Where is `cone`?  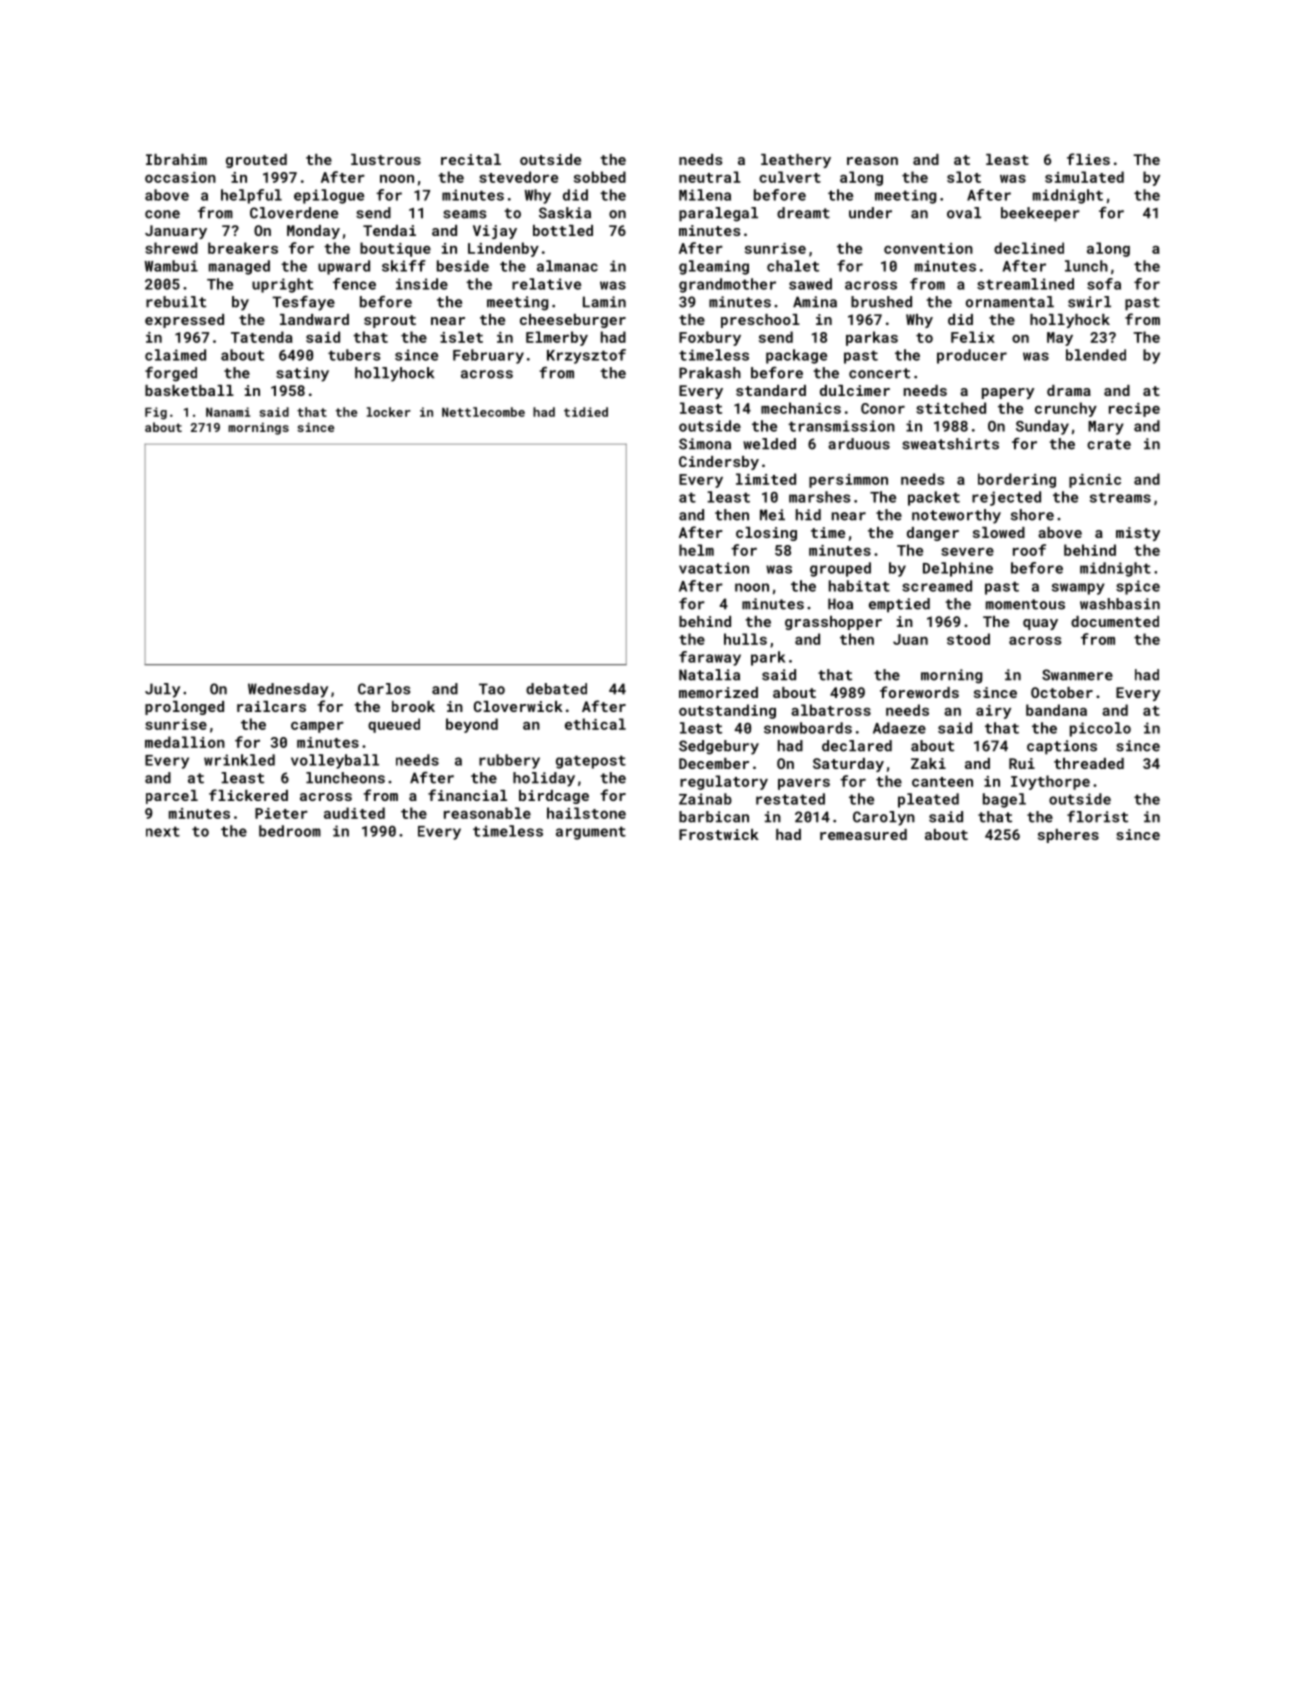 cone is located at coordinates (162, 214).
